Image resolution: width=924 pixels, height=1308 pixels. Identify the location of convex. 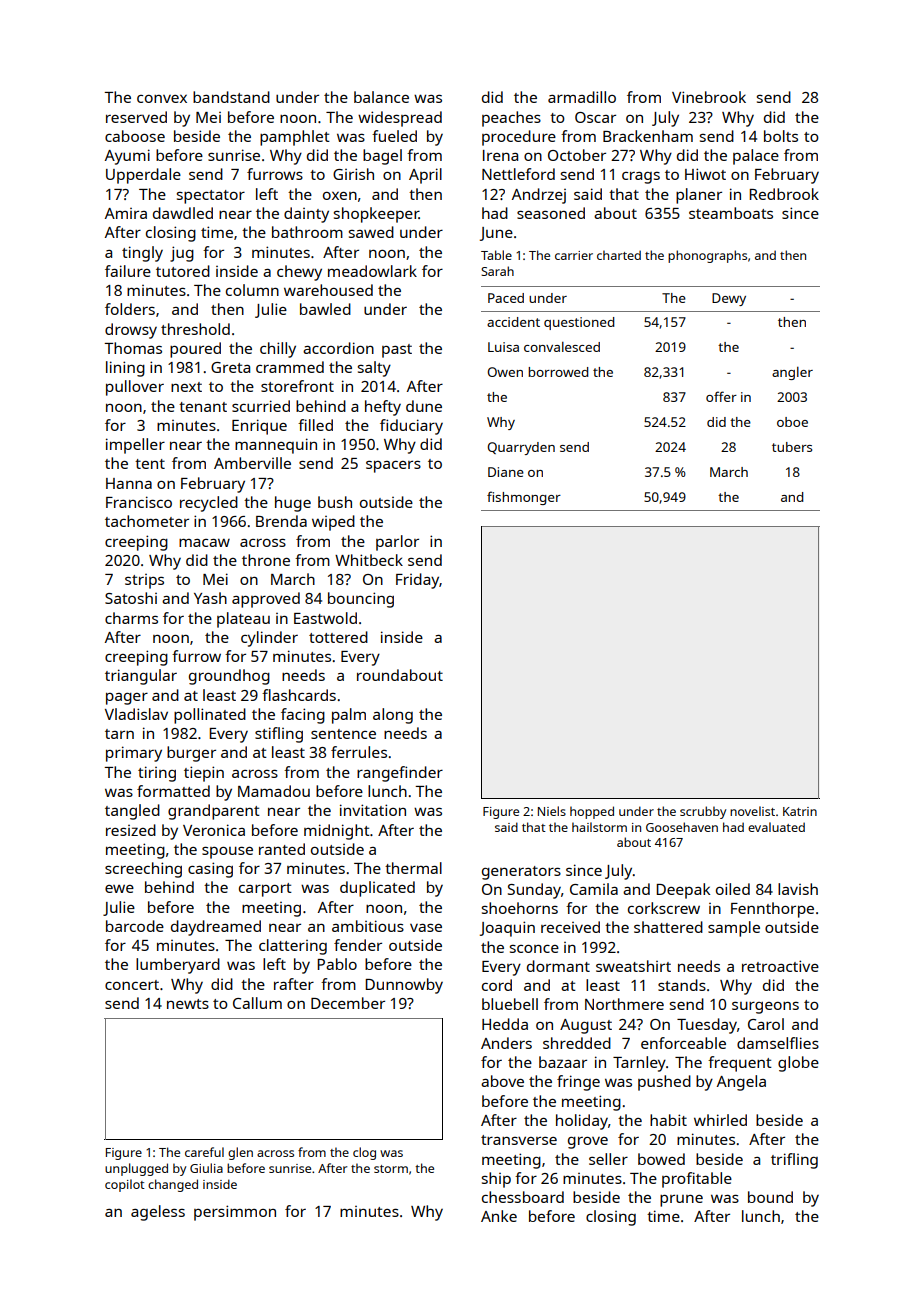
(162, 98).
